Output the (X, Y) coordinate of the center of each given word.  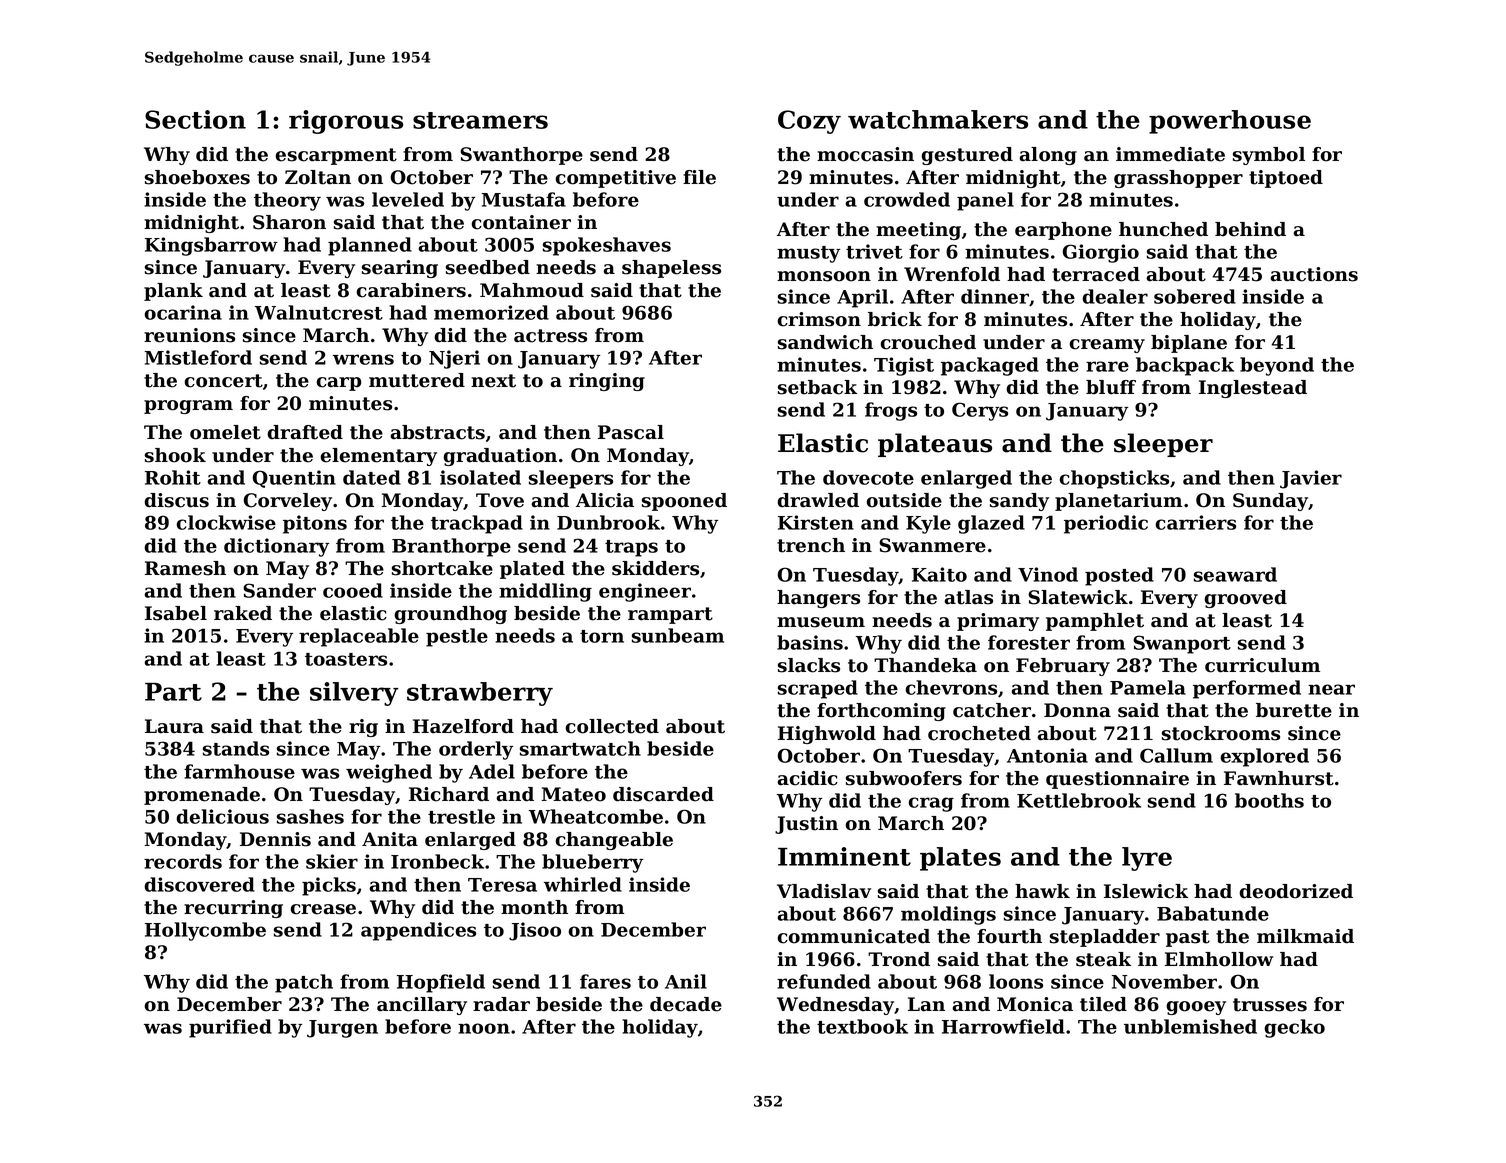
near (1331, 689)
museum (821, 622)
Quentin (294, 479)
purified (230, 1028)
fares (605, 981)
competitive (615, 179)
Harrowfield (1003, 1026)
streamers (480, 120)
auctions (1314, 274)
